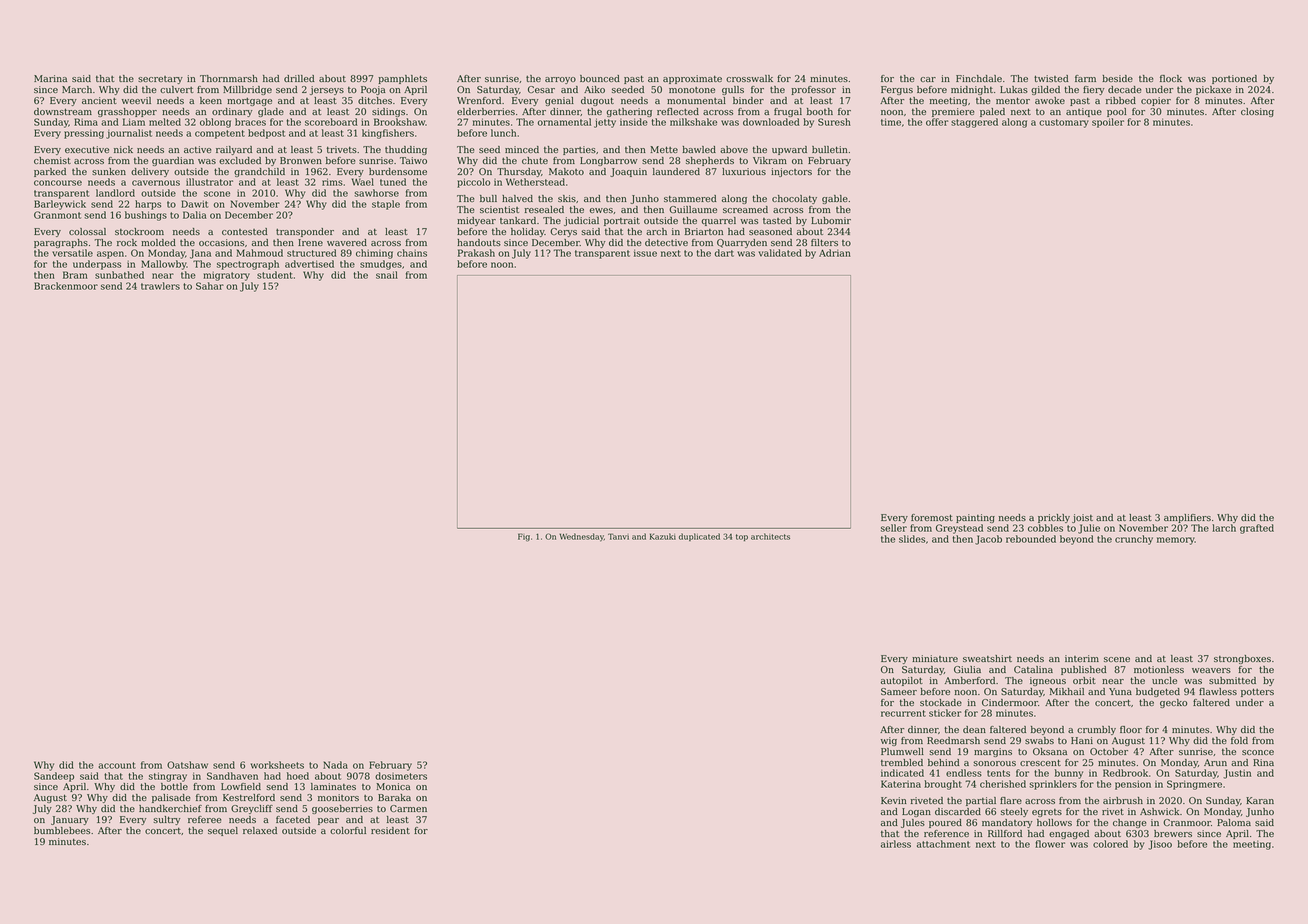 The image size is (1308, 924). I want to click on Adrian, so click(835, 253).
